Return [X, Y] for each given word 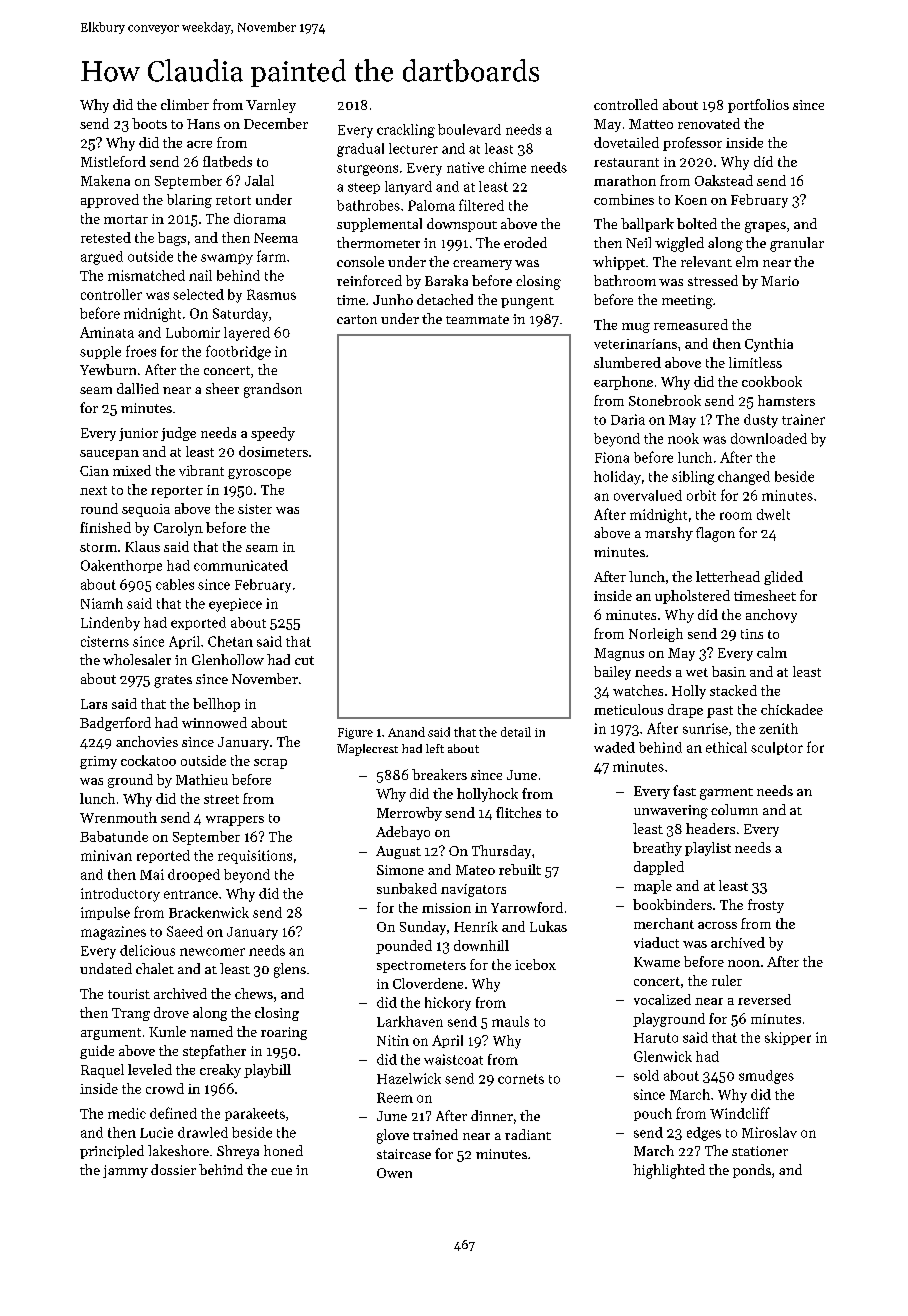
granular [797, 244]
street [221, 799]
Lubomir [193, 332]
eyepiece [235, 605]
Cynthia [769, 345]
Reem [395, 1097]
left [435, 748]
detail [516, 732]
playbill [267, 1071]
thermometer [378, 242]
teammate [477, 319]
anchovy [771, 616]
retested [106, 237]
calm [772, 652]
